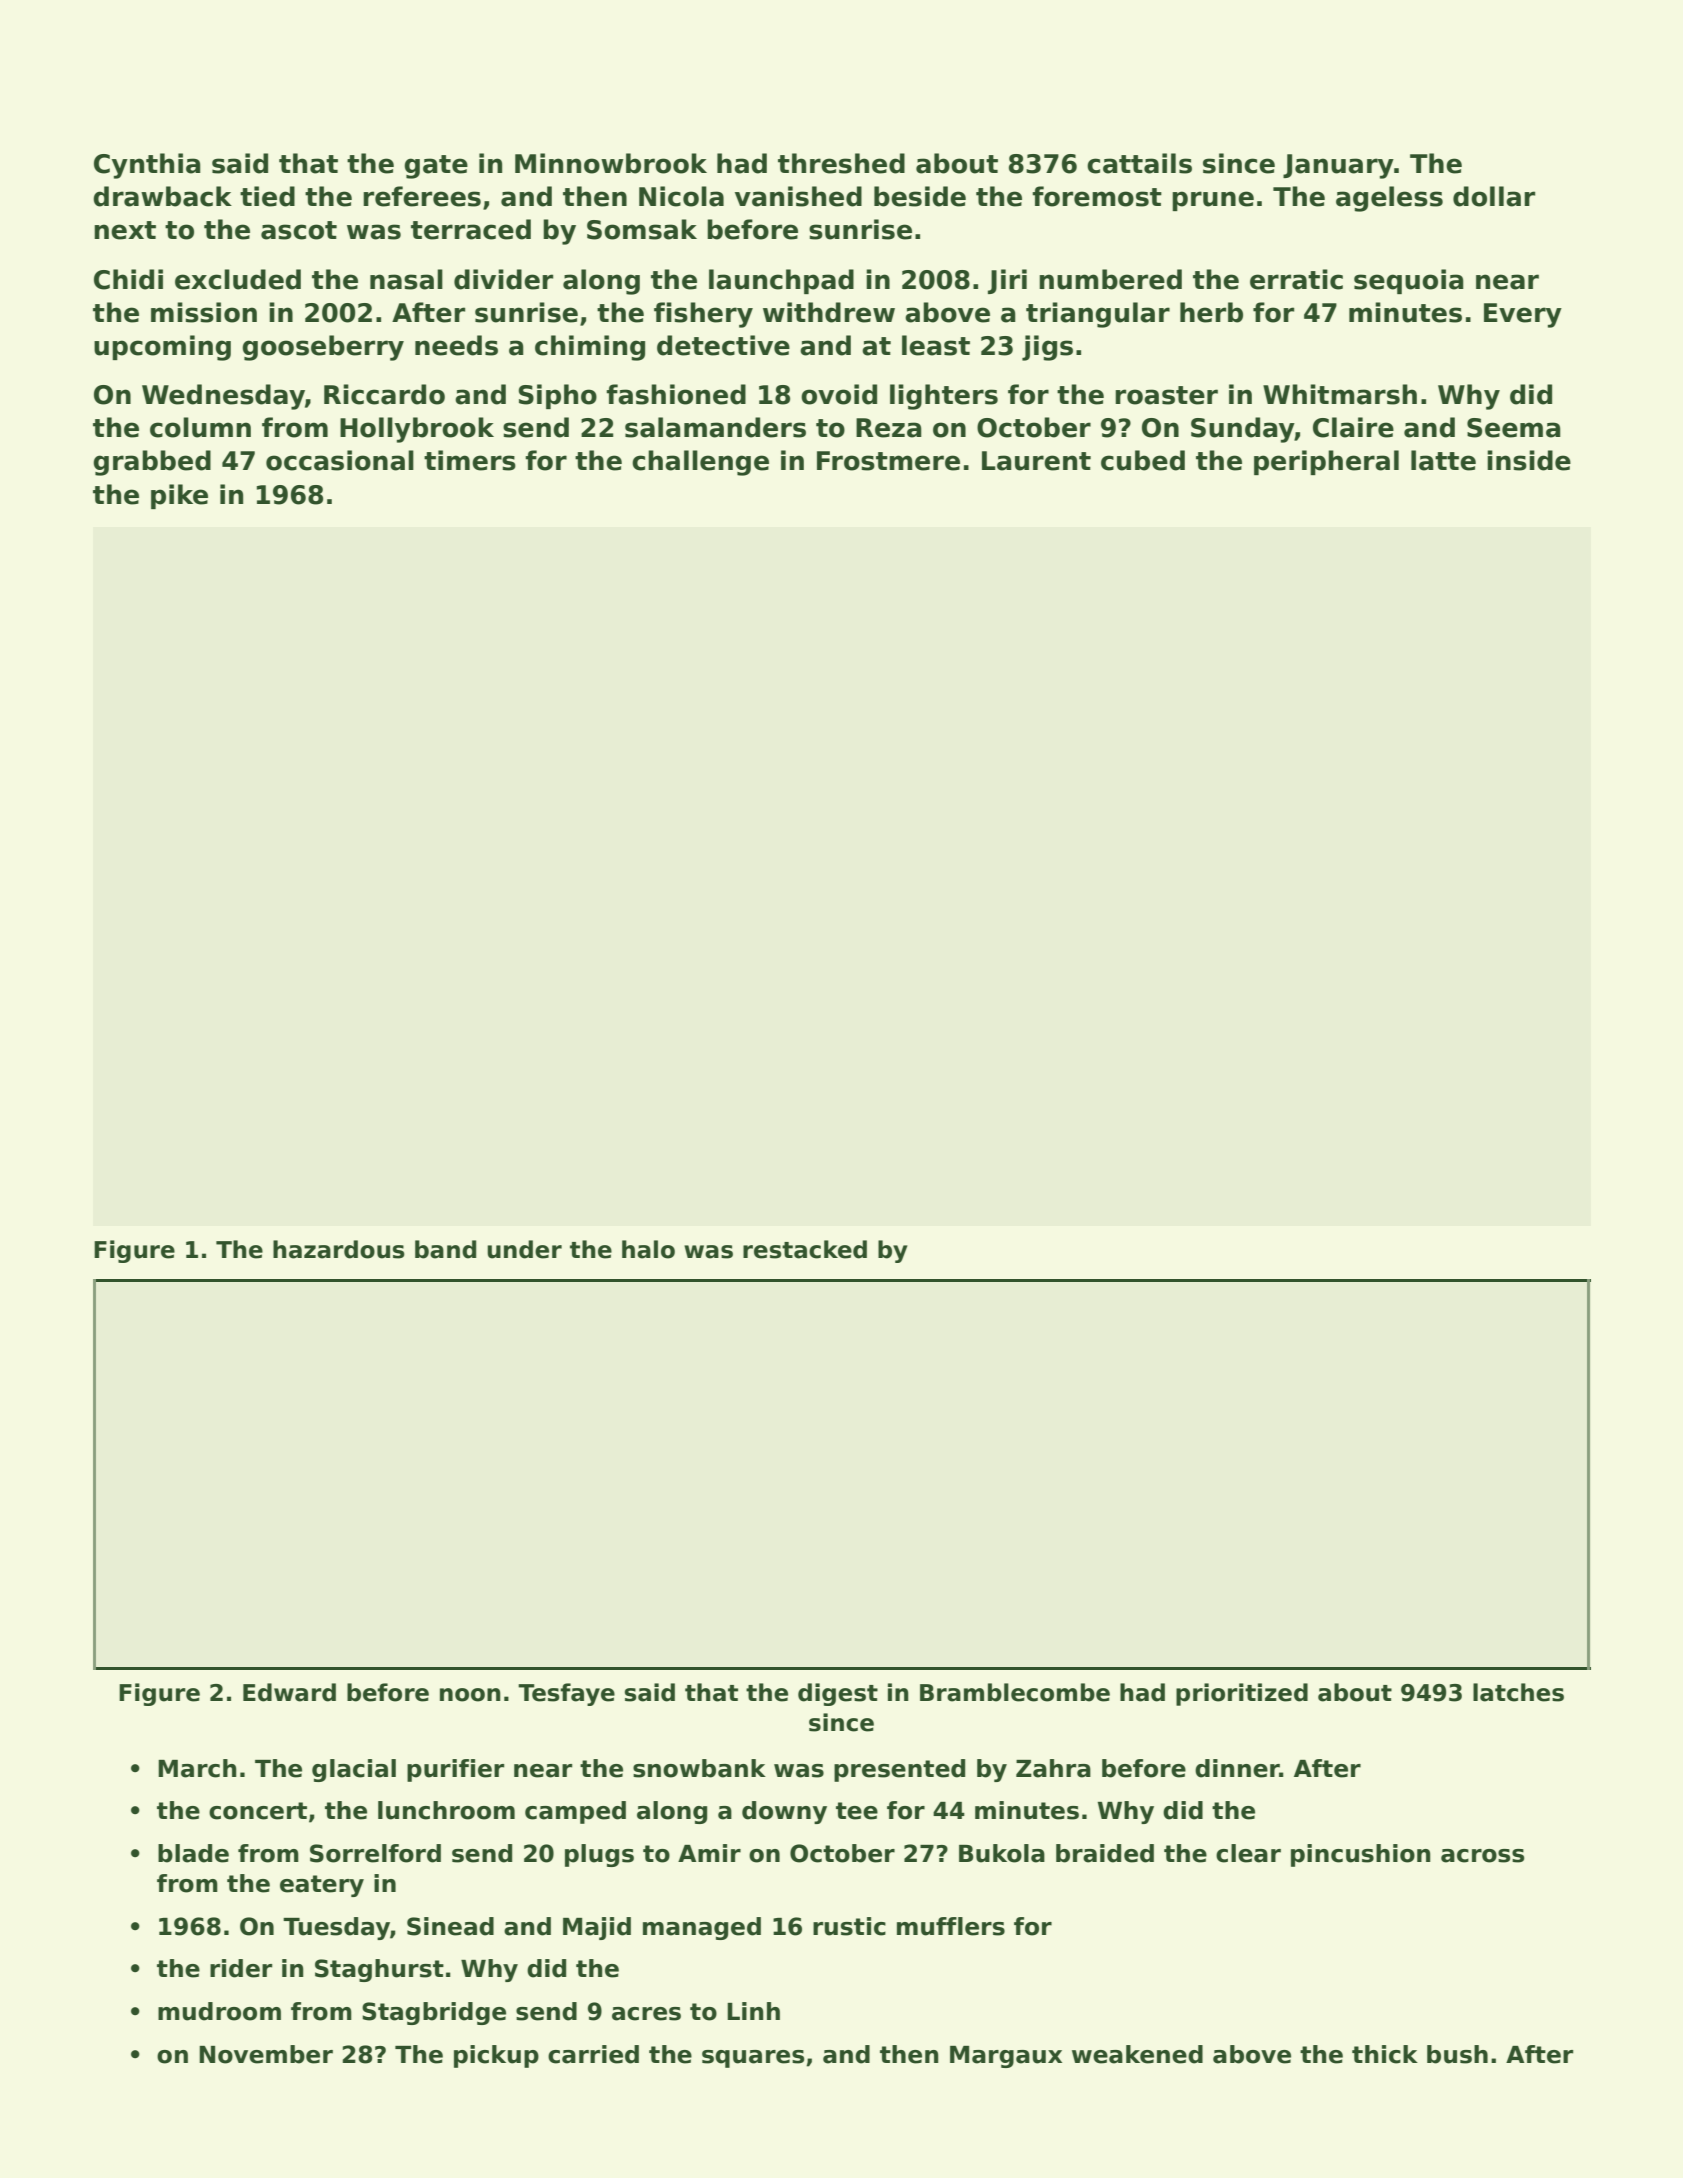 This image has width=1683, height=2178. Describe the element at coordinates (838, 1694) in the image. I see `digest` at that location.
